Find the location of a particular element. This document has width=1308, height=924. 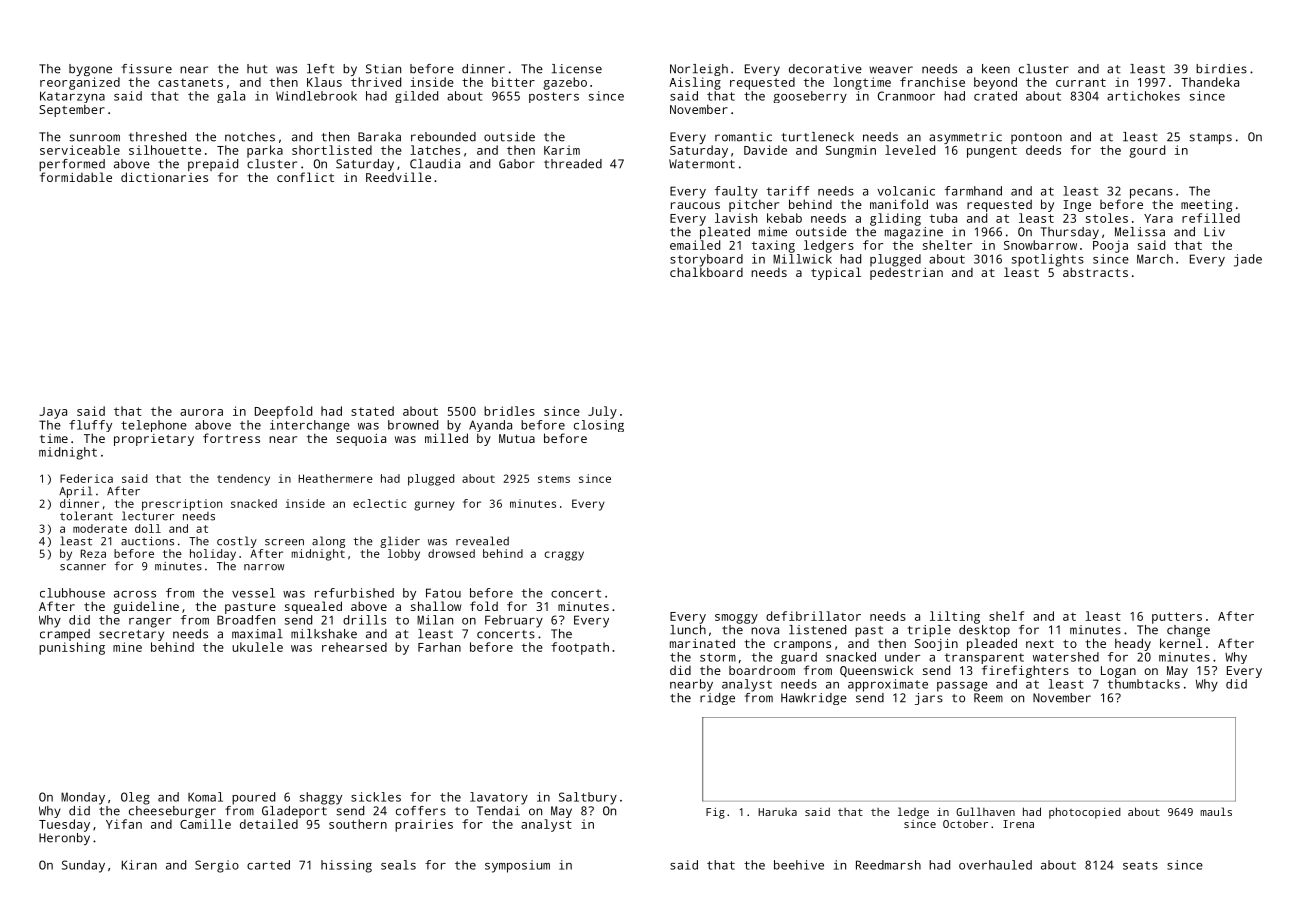

shelf is located at coordinates (1006, 616).
